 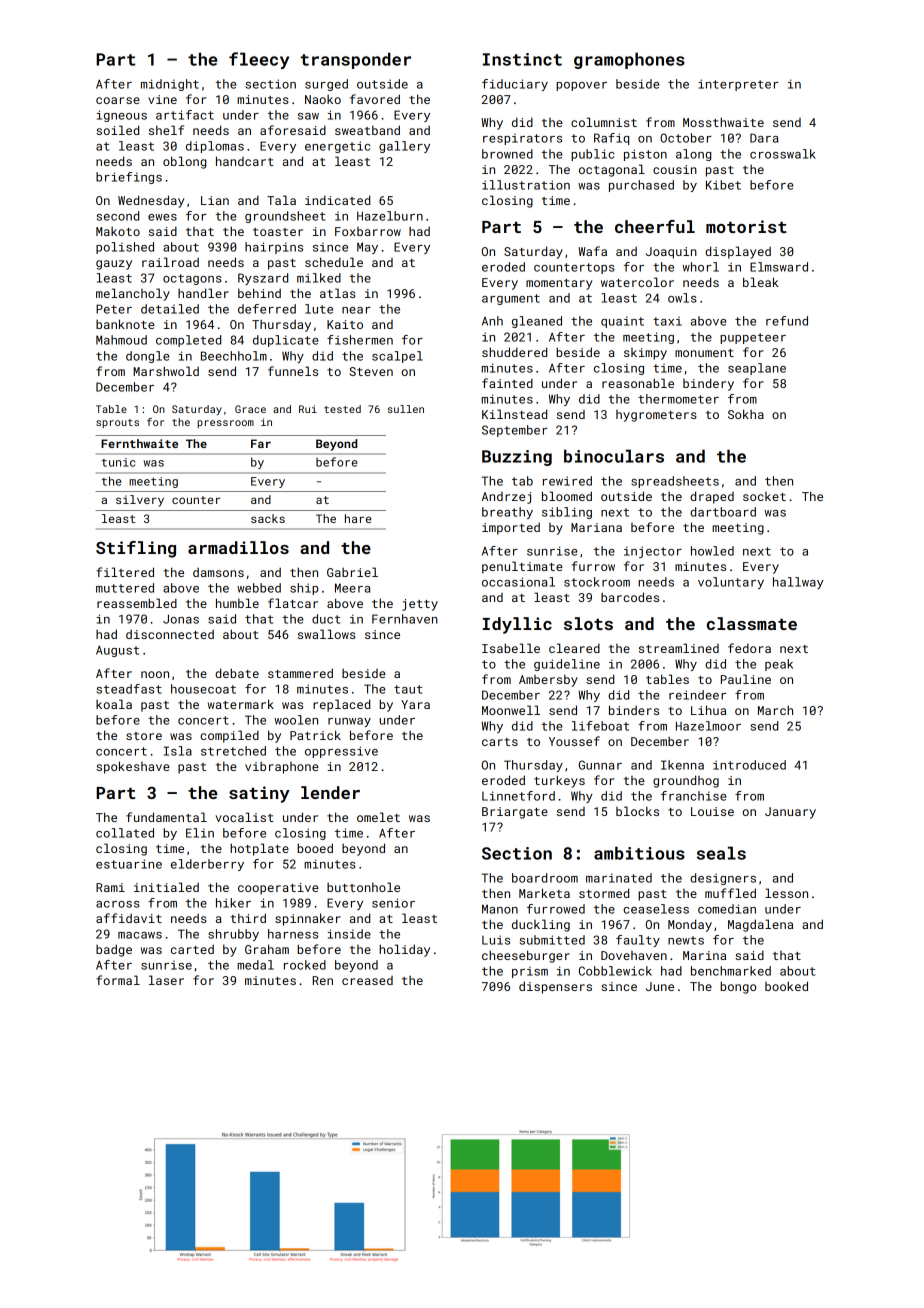 I want to click on seaplane, so click(x=757, y=369).
